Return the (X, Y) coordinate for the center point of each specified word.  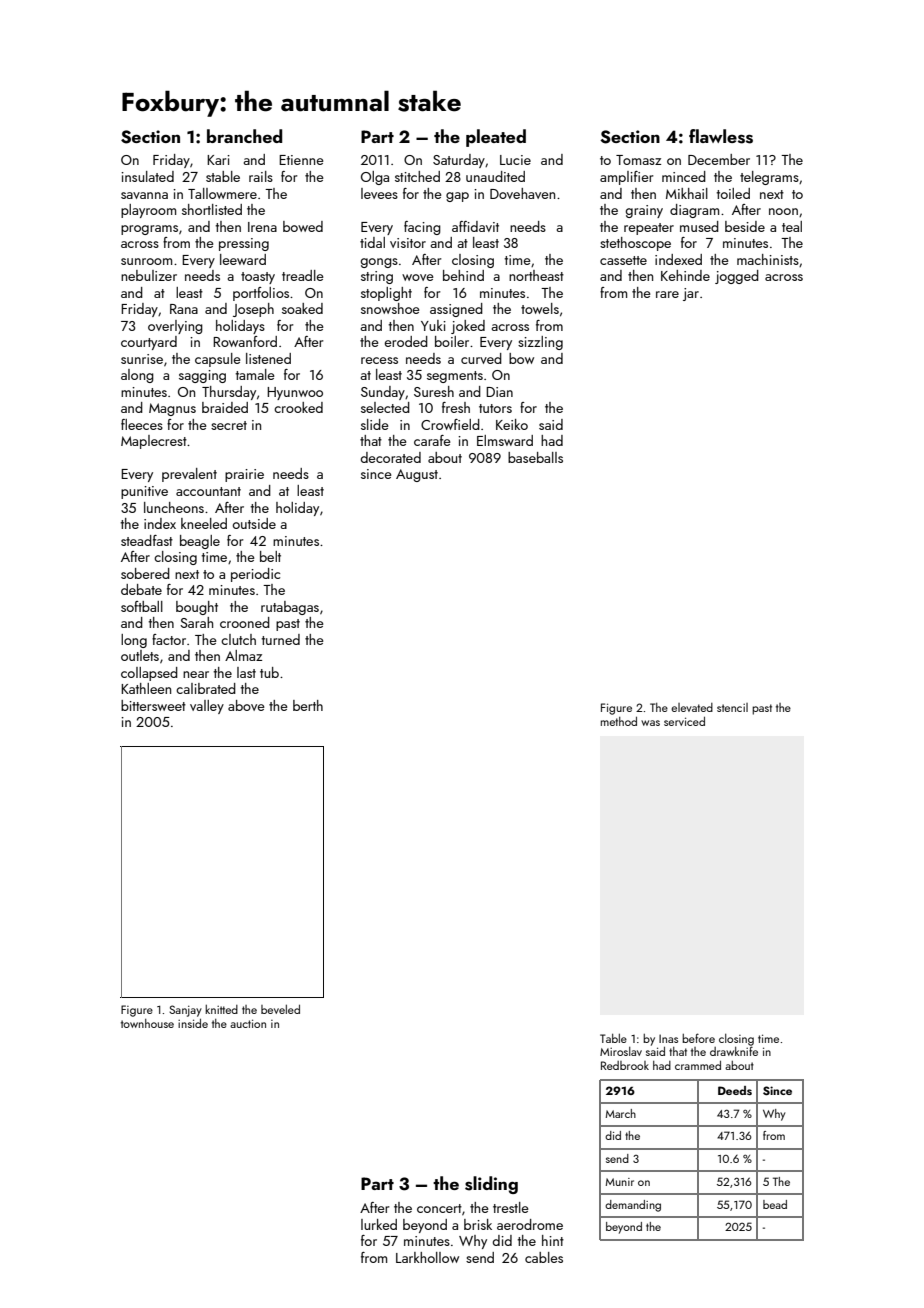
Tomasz (638, 160)
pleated (496, 138)
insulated (147, 176)
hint (553, 1240)
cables (544, 1257)
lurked (379, 1224)
